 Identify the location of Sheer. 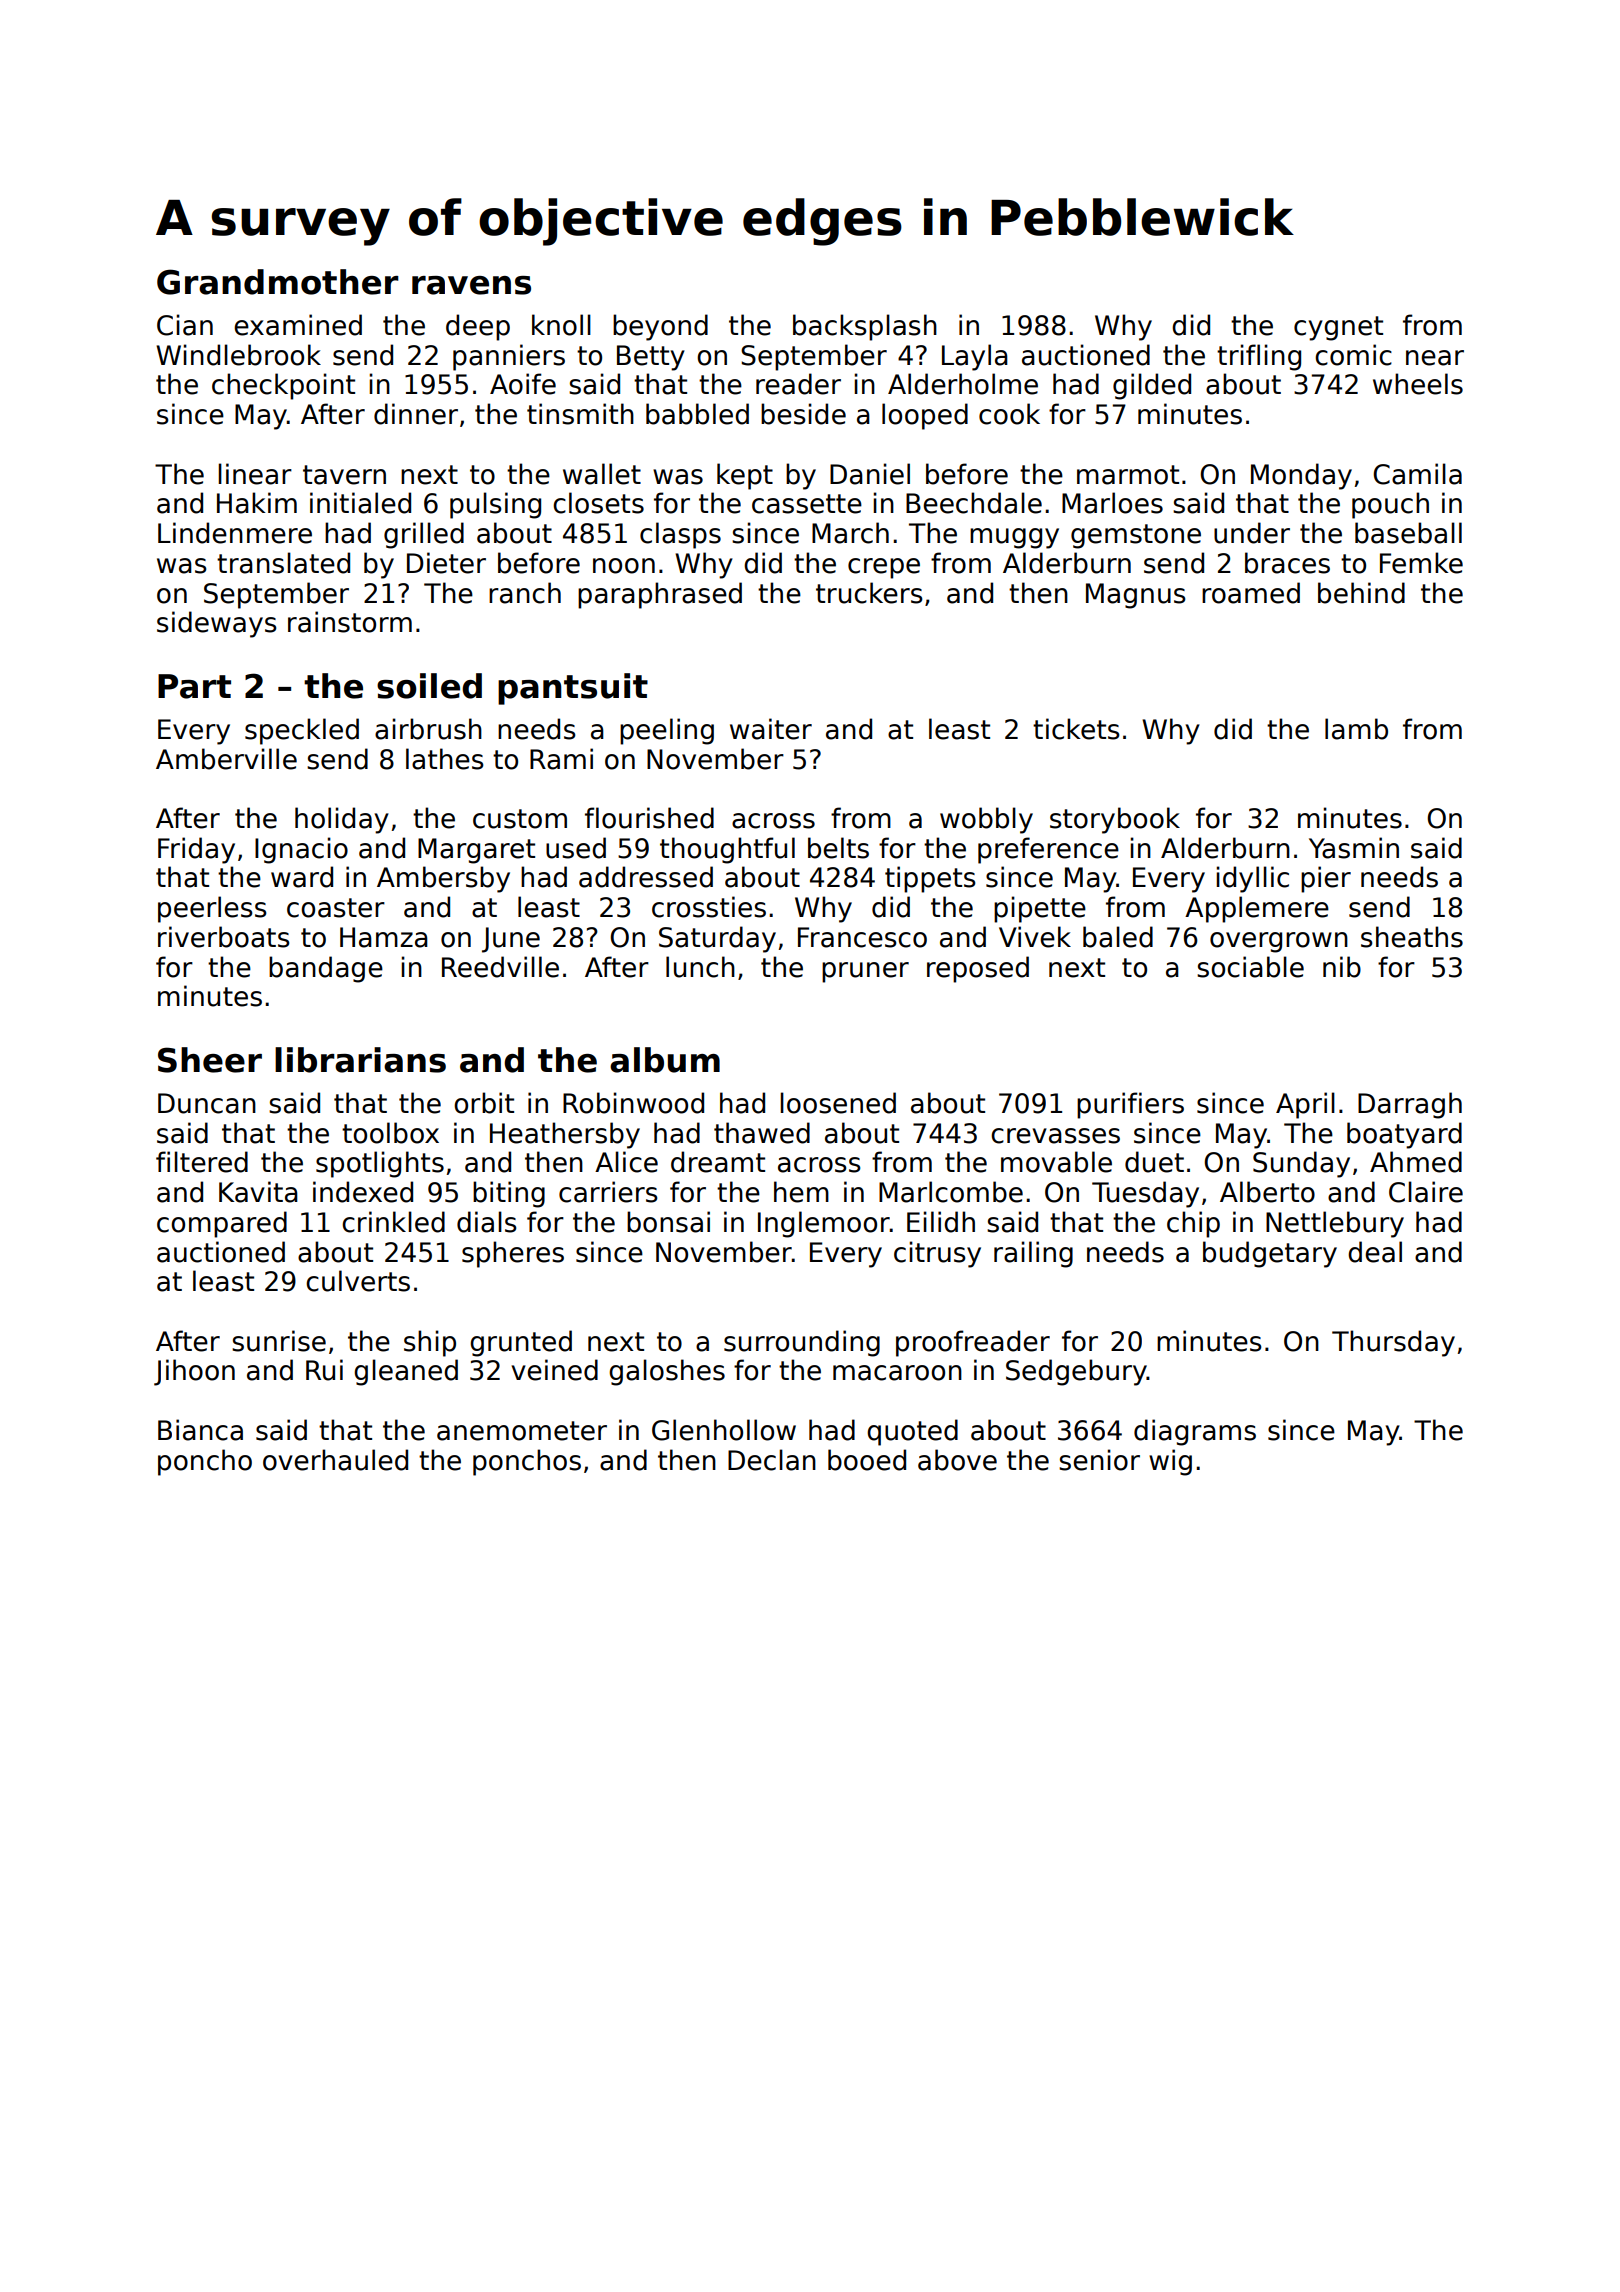
(210, 1060).
